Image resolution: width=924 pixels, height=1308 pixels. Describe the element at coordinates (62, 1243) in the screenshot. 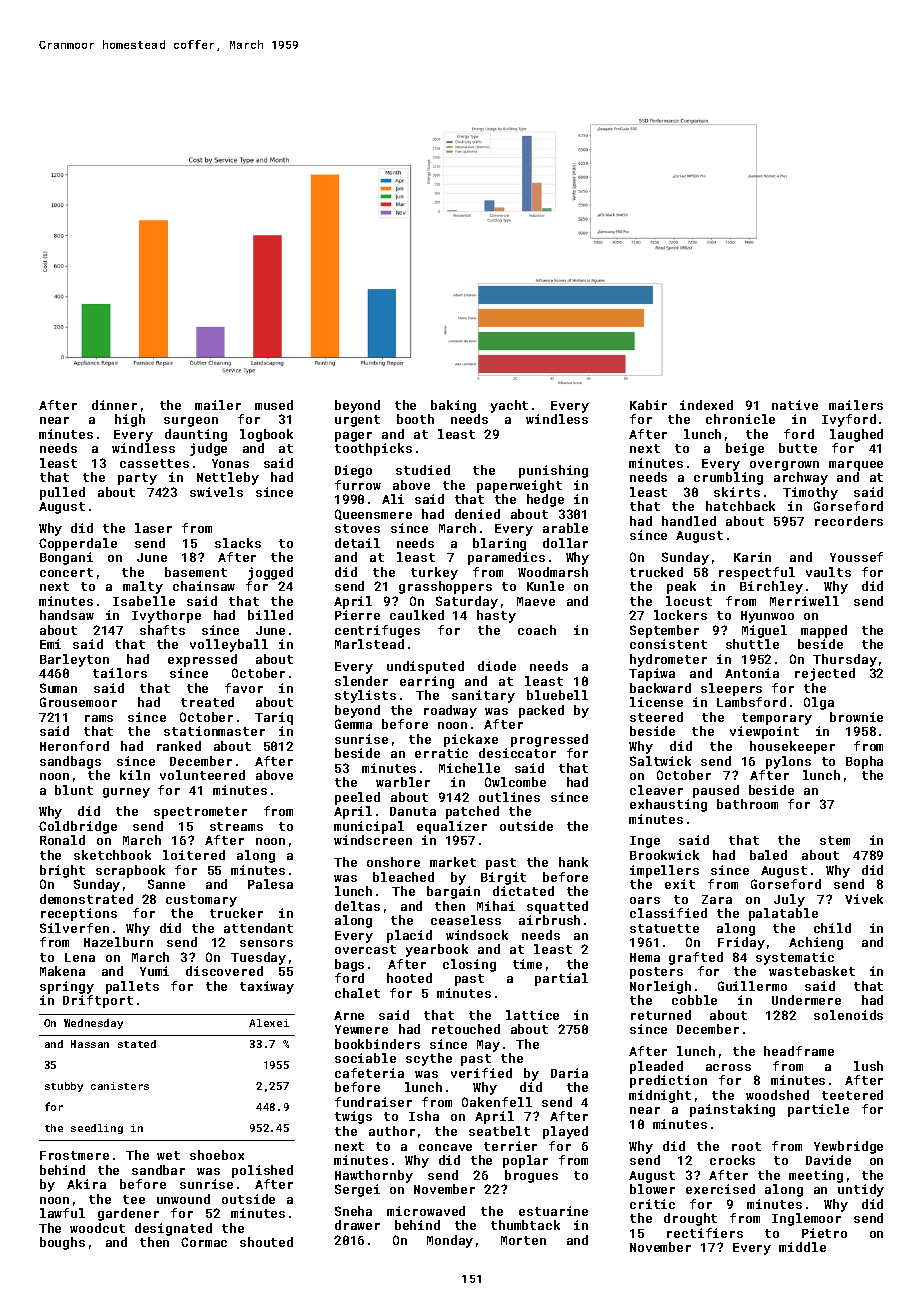

I see `boughs` at that location.
